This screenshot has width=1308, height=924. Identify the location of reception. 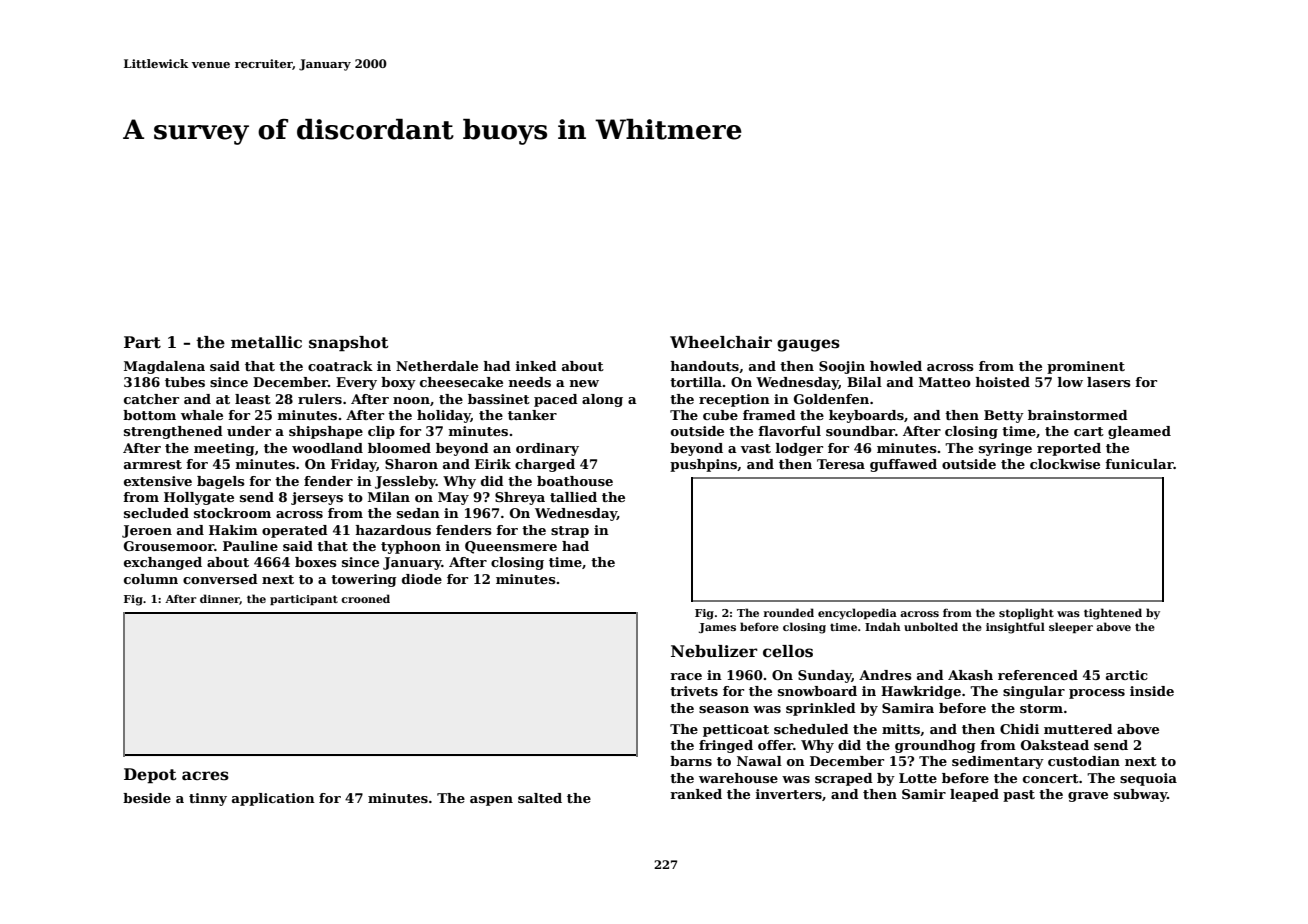
(734, 400).
